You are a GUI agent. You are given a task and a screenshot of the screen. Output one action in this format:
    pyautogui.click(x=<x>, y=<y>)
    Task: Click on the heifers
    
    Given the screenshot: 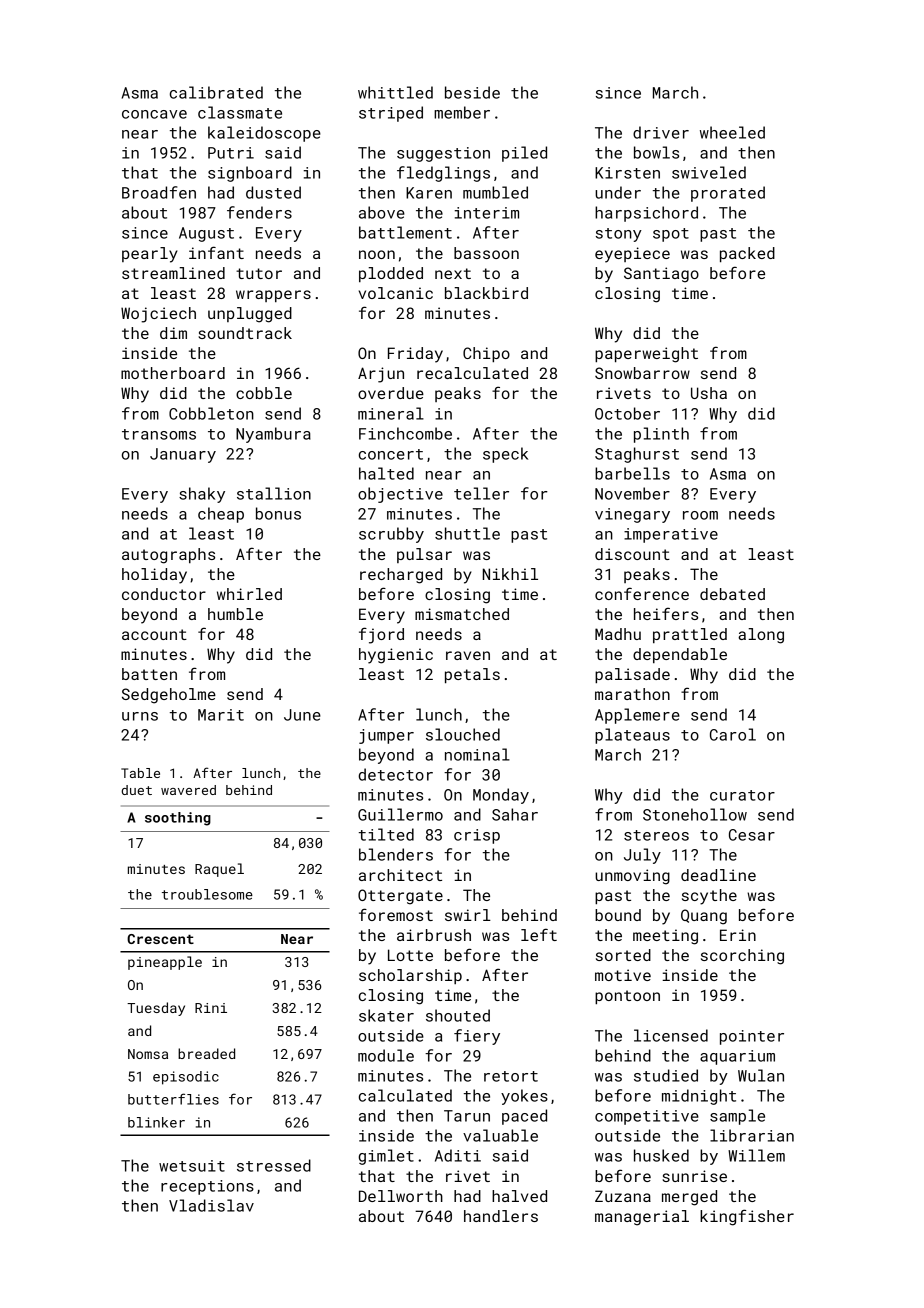 What is the action you would take?
    pyautogui.click(x=666, y=613)
